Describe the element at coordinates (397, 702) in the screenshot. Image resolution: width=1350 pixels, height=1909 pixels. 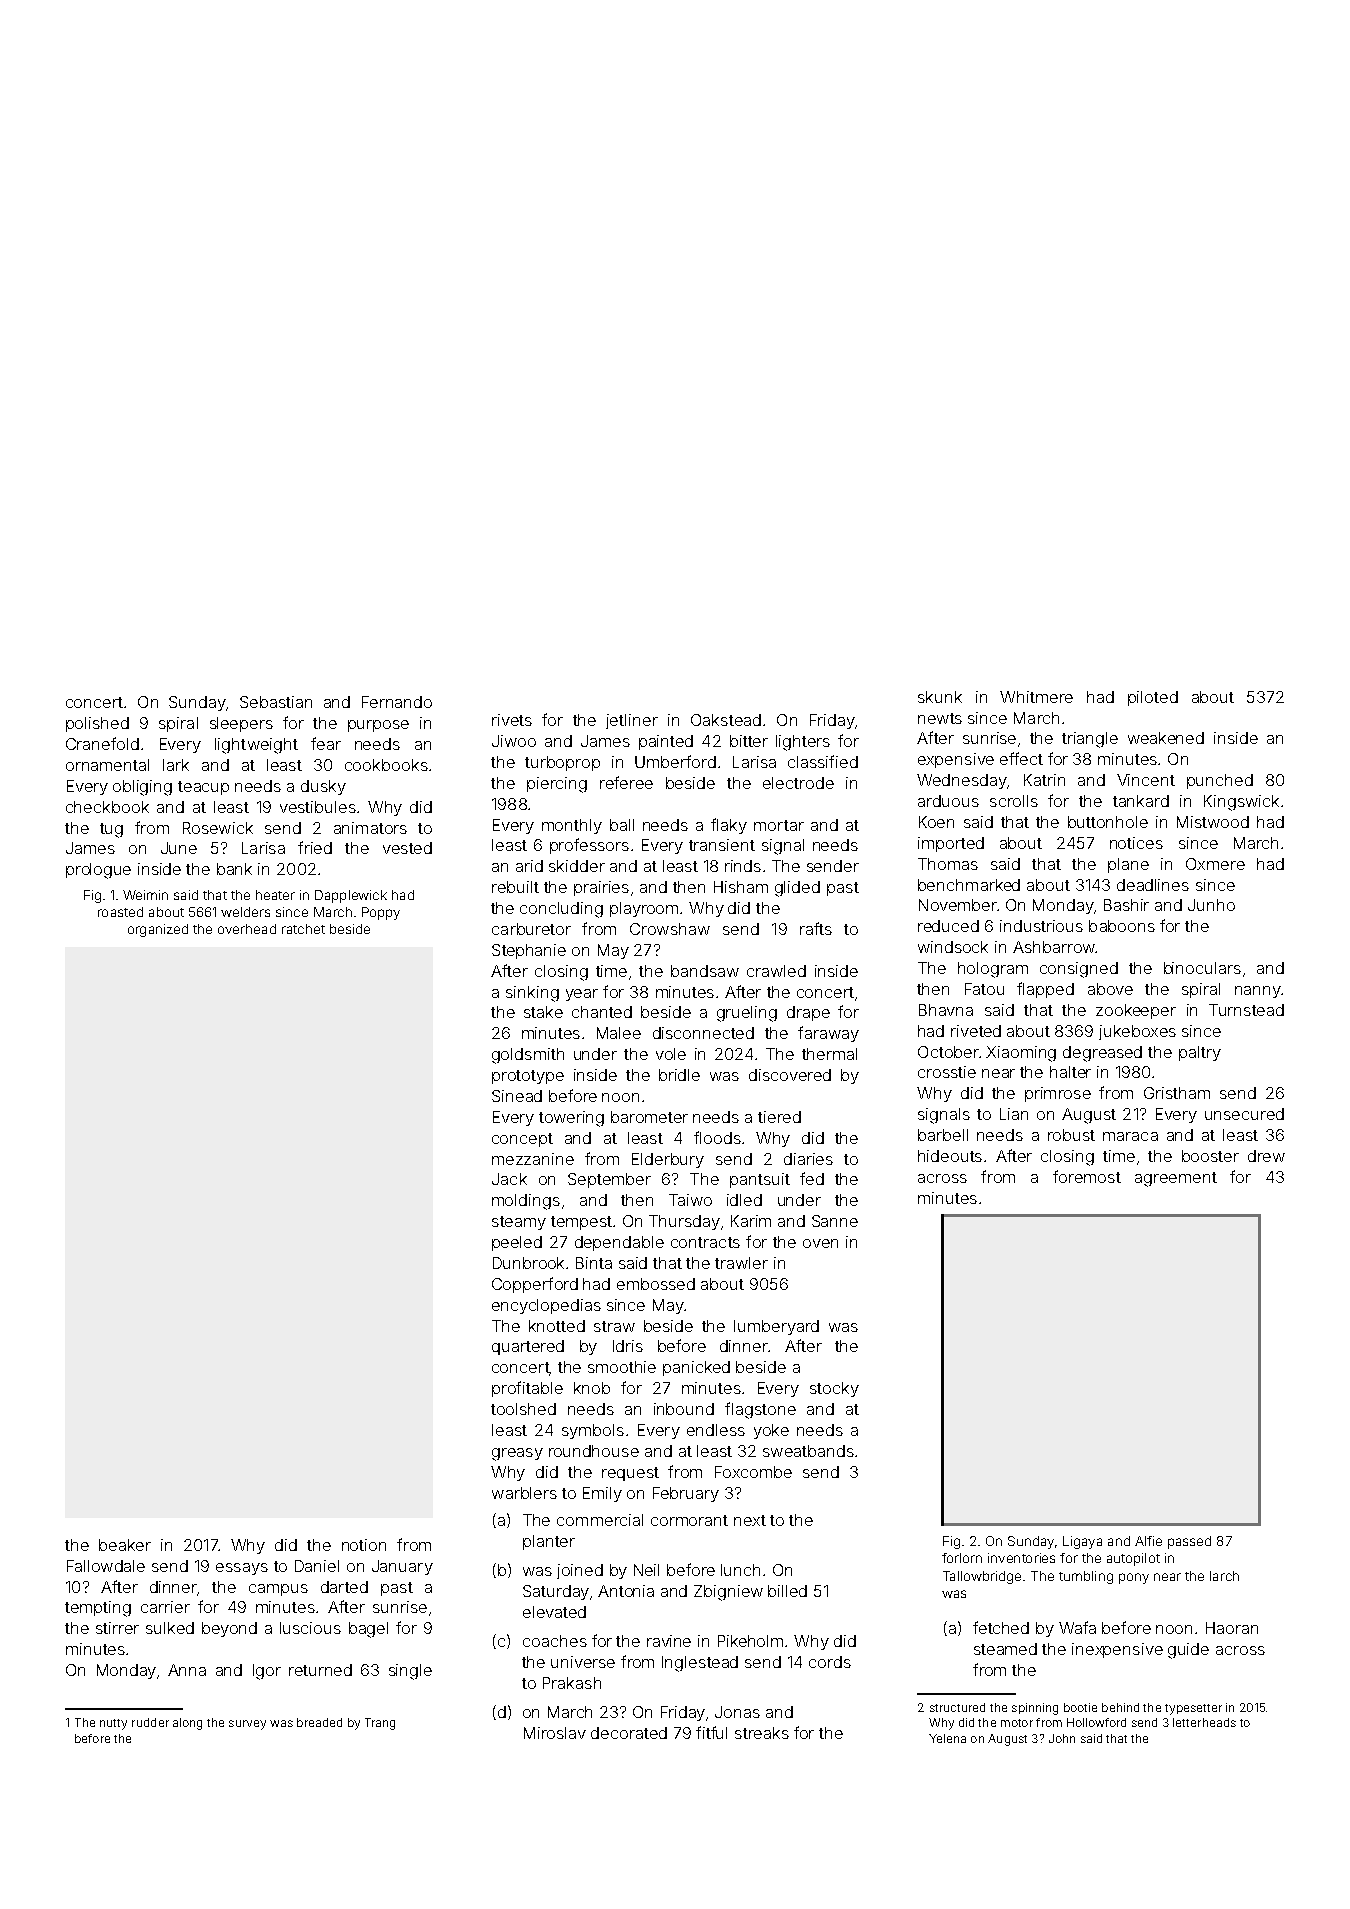
I see `Fernando` at that location.
